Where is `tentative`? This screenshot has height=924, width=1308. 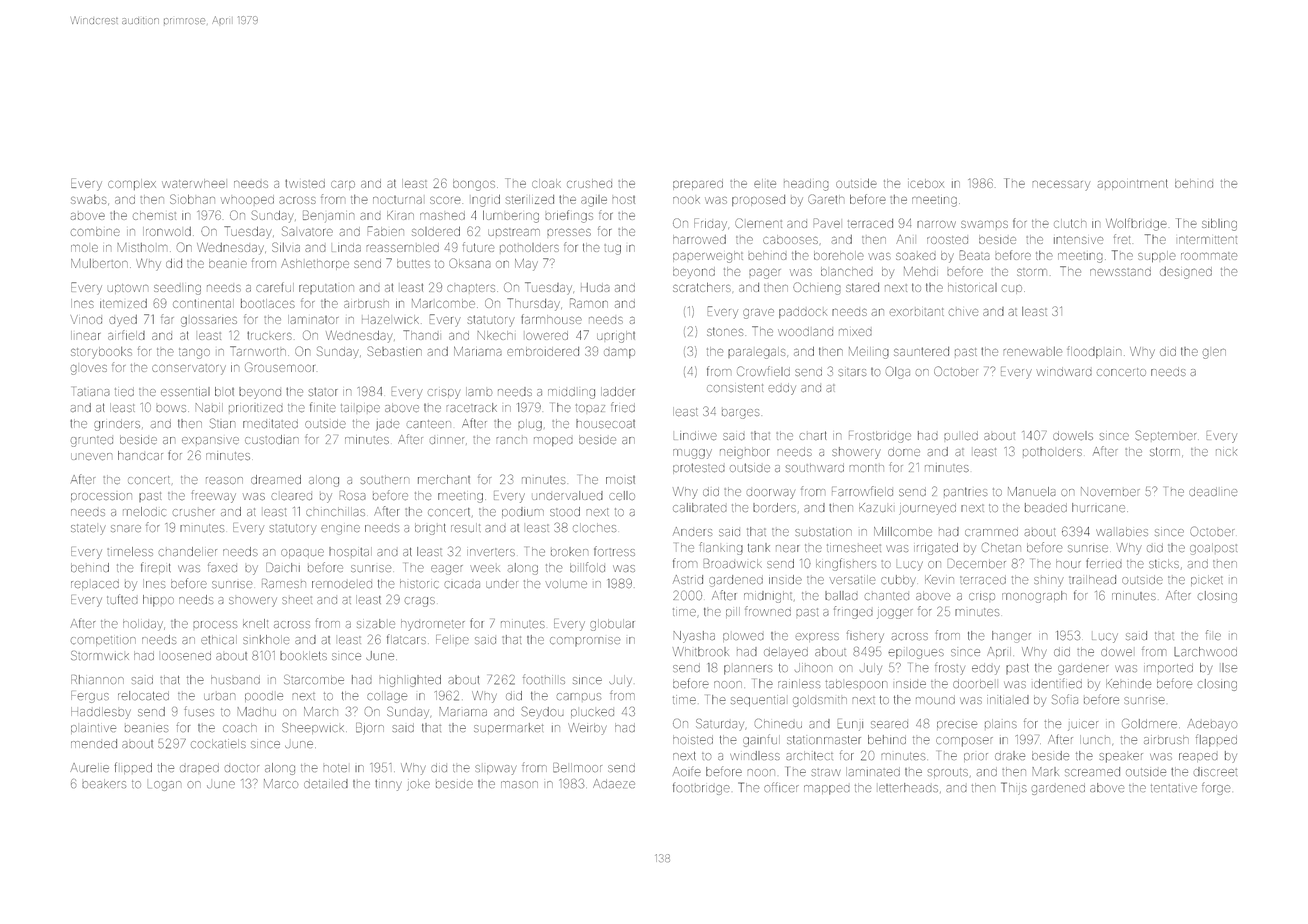
tentative is located at coordinates (1174, 788).
